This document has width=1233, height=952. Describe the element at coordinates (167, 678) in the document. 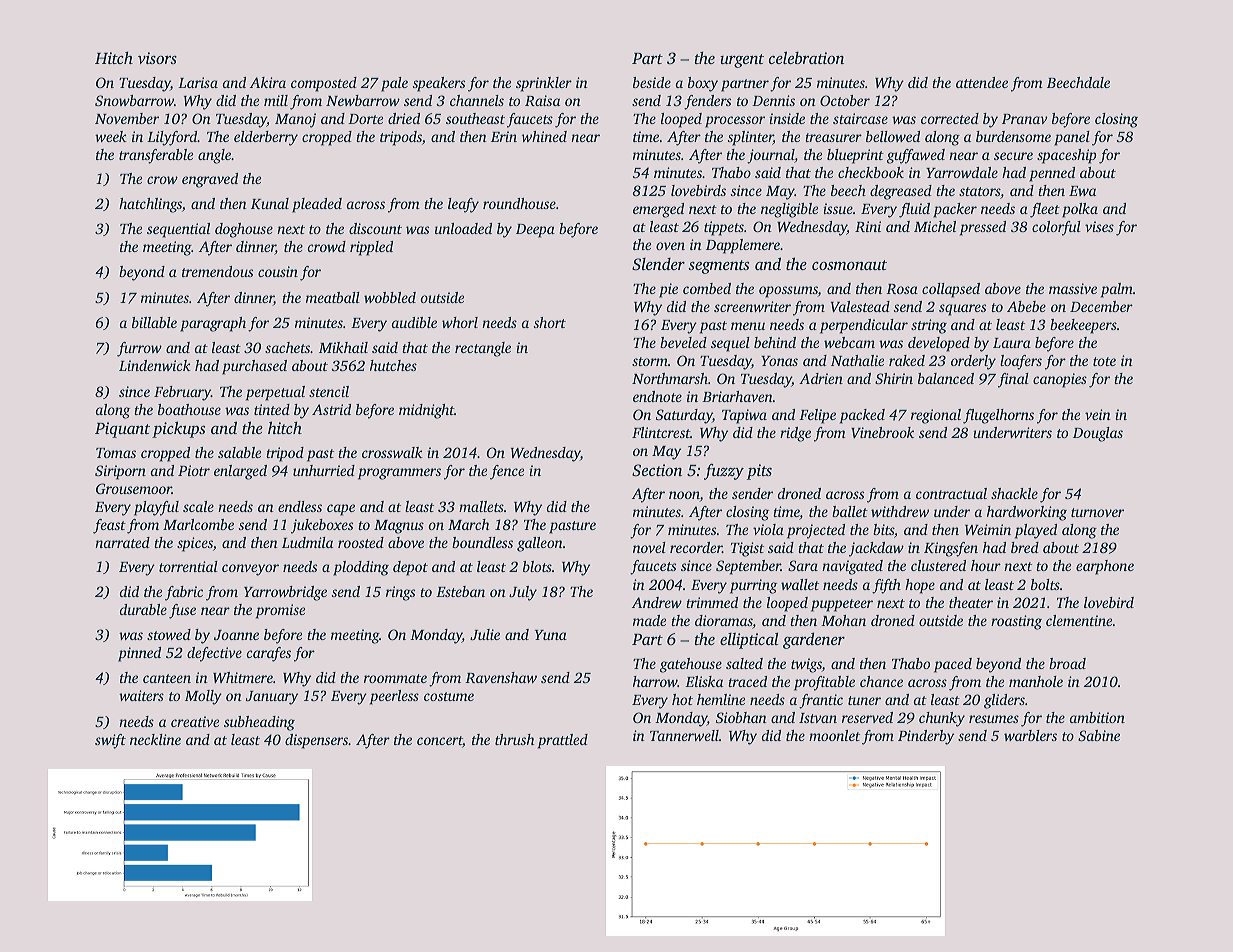

I see `canteen` at that location.
